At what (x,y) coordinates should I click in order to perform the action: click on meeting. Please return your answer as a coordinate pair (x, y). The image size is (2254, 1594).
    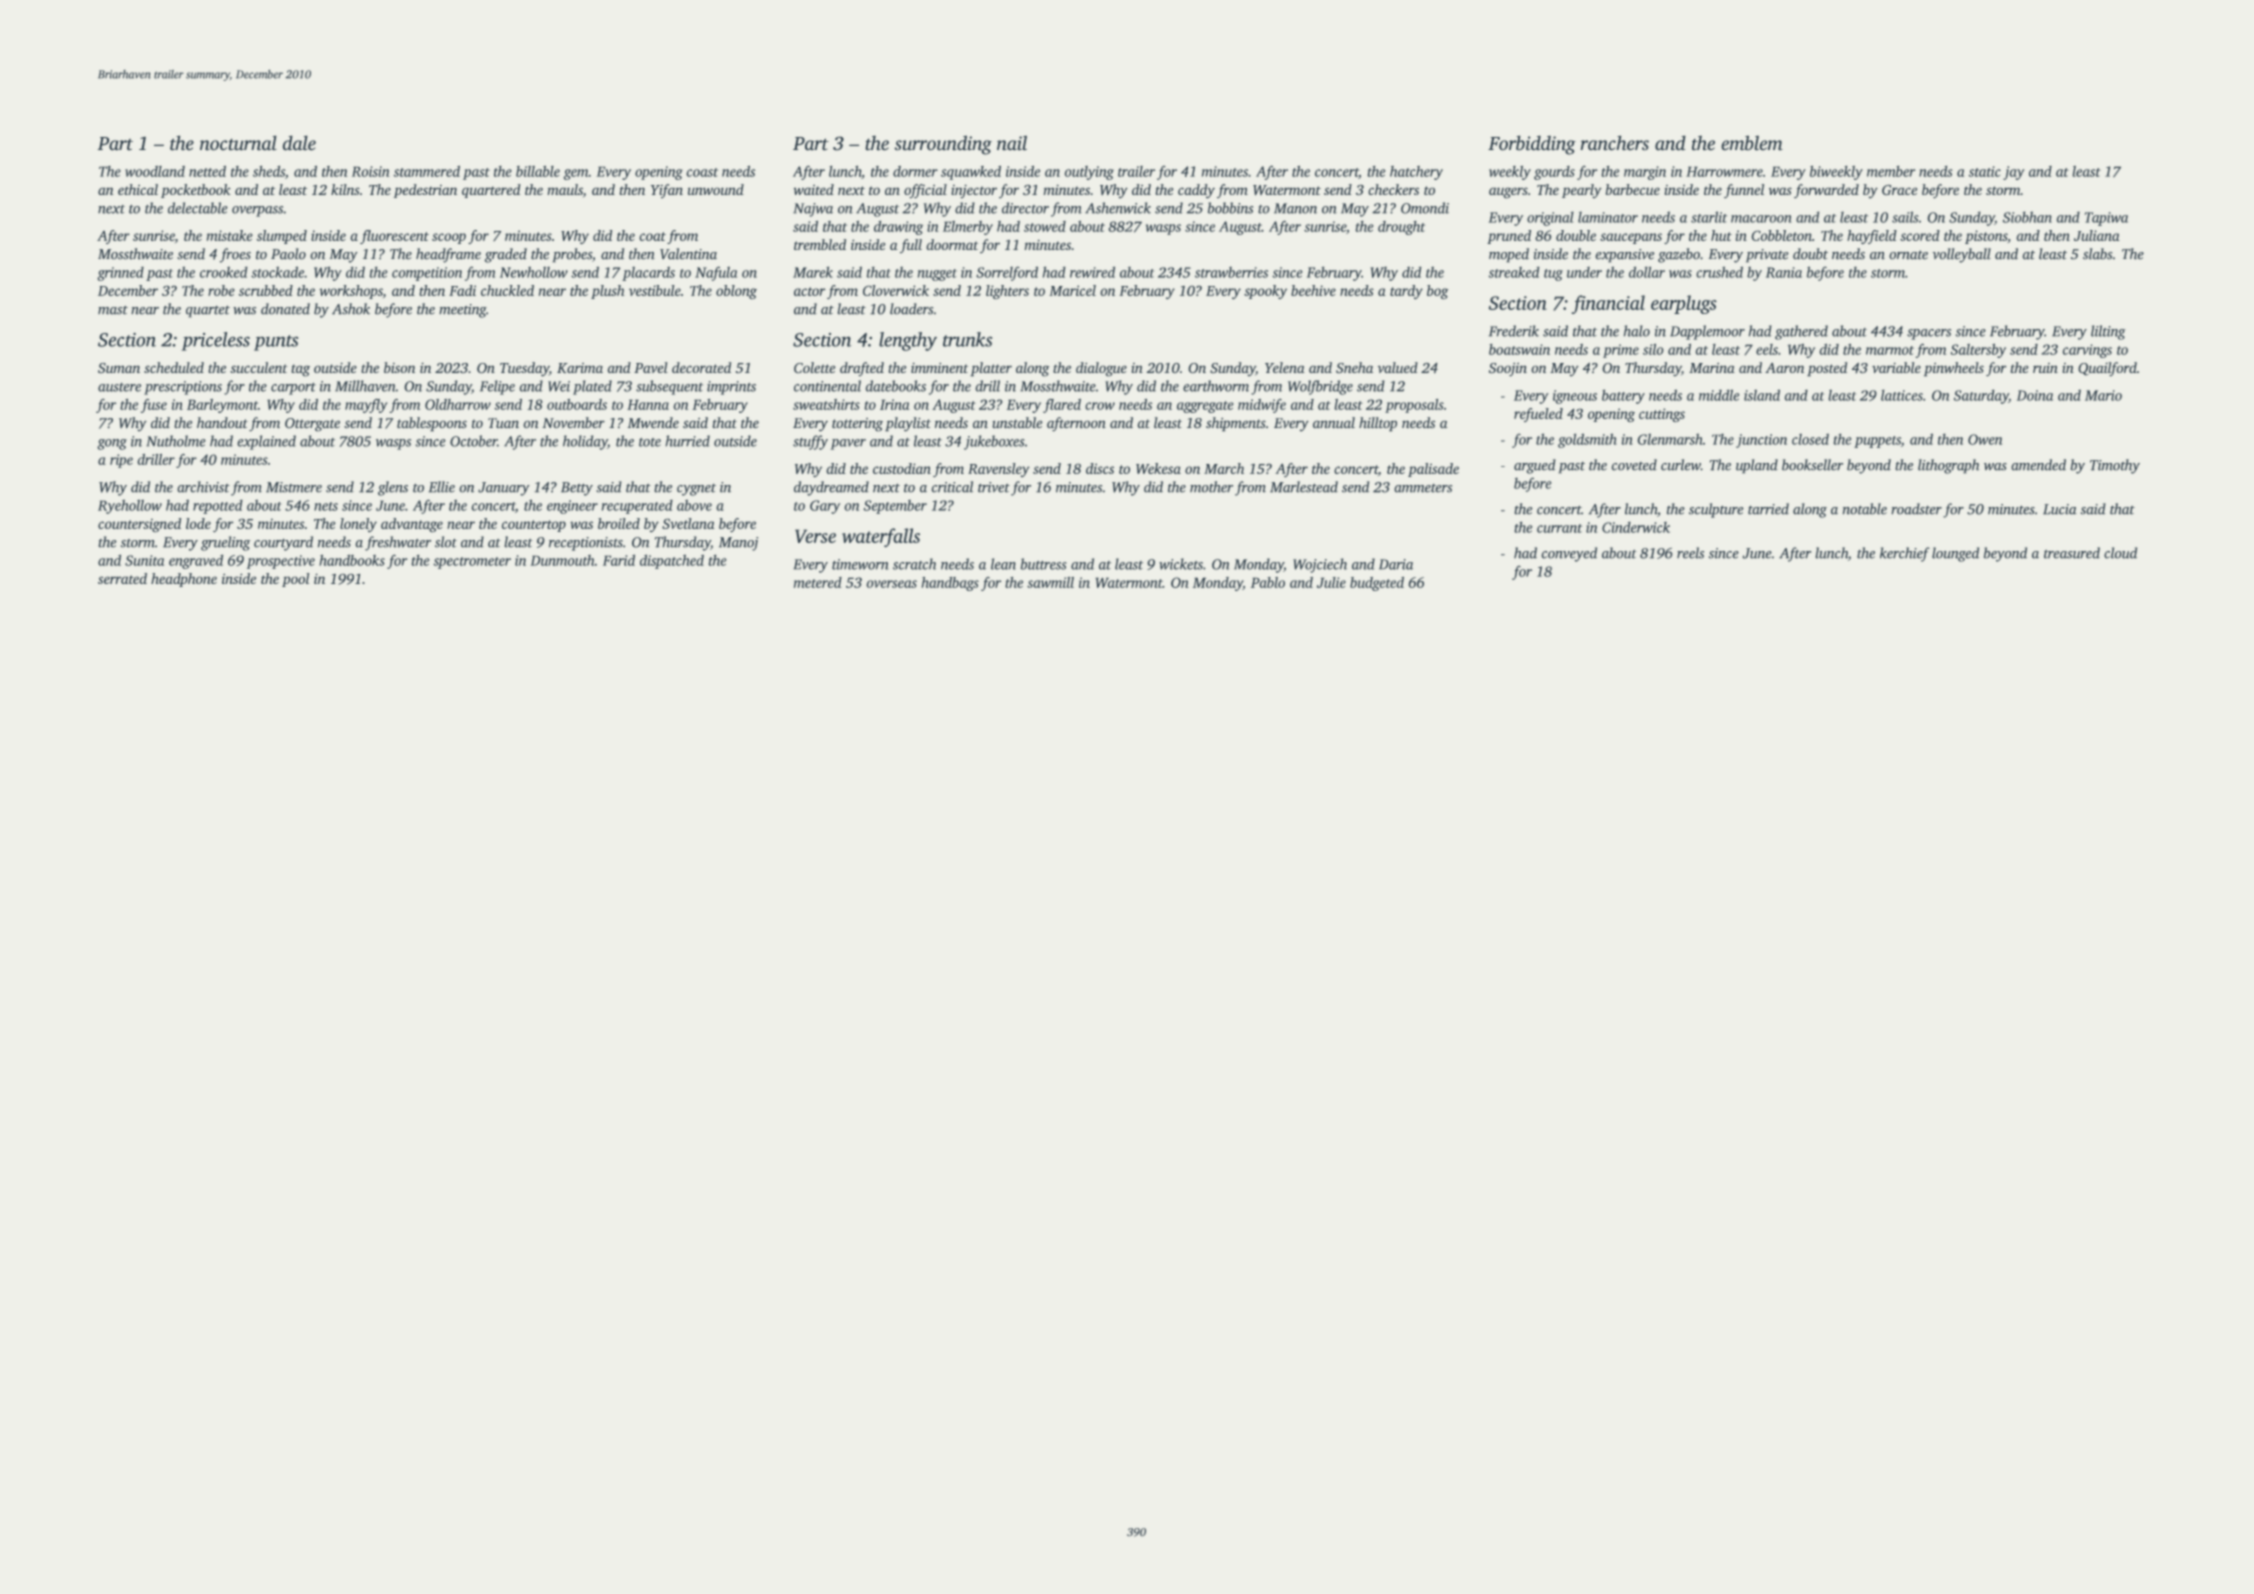
    Looking at the image, I should click on (462, 311).
